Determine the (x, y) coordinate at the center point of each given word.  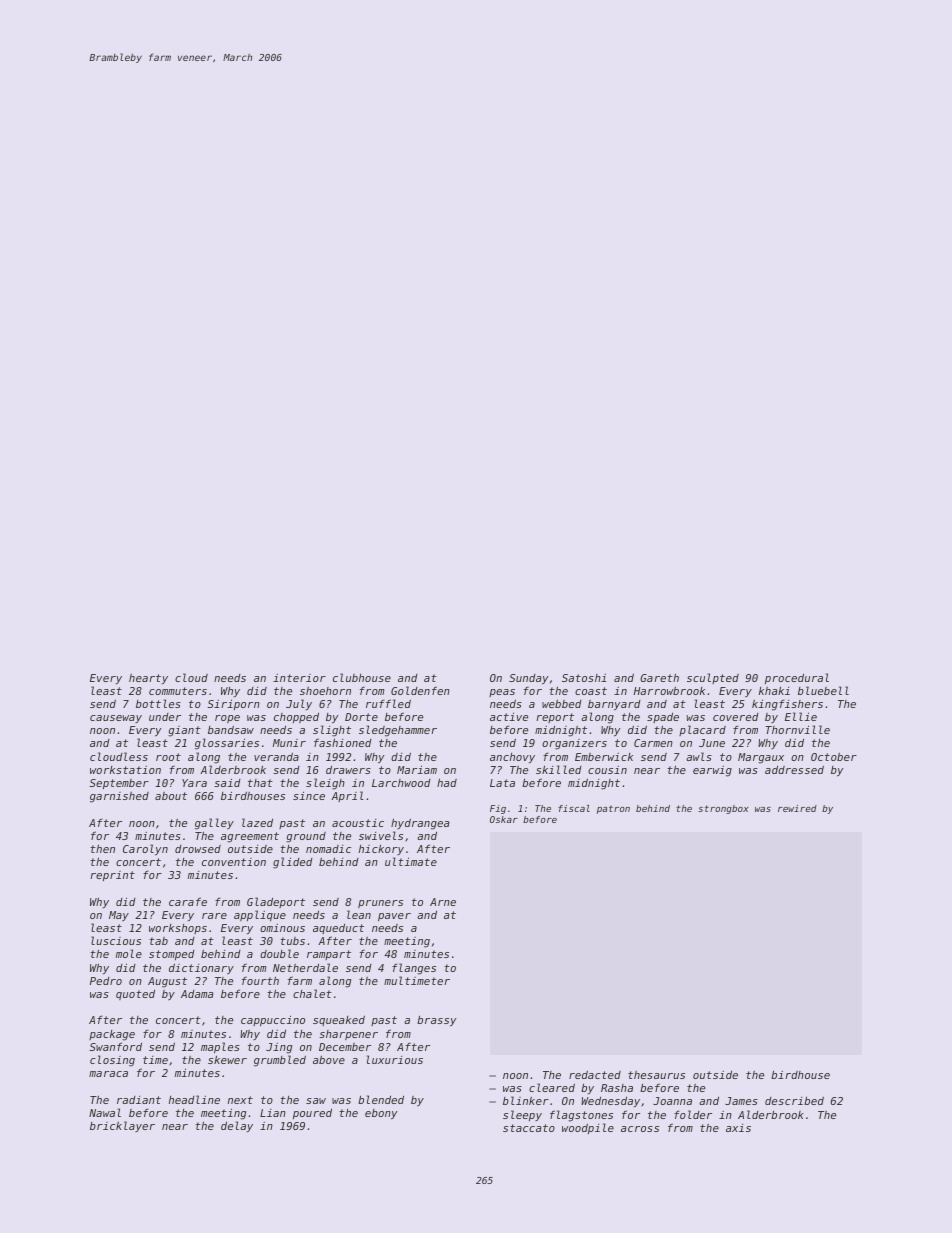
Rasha (617, 1088)
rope (227, 719)
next (240, 1100)
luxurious (395, 1059)
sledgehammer (398, 731)
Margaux (761, 758)
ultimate (411, 861)
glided (293, 863)
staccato (529, 1128)
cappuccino (273, 1021)
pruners (380, 904)
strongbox (723, 809)
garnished (119, 797)
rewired (797, 808)
